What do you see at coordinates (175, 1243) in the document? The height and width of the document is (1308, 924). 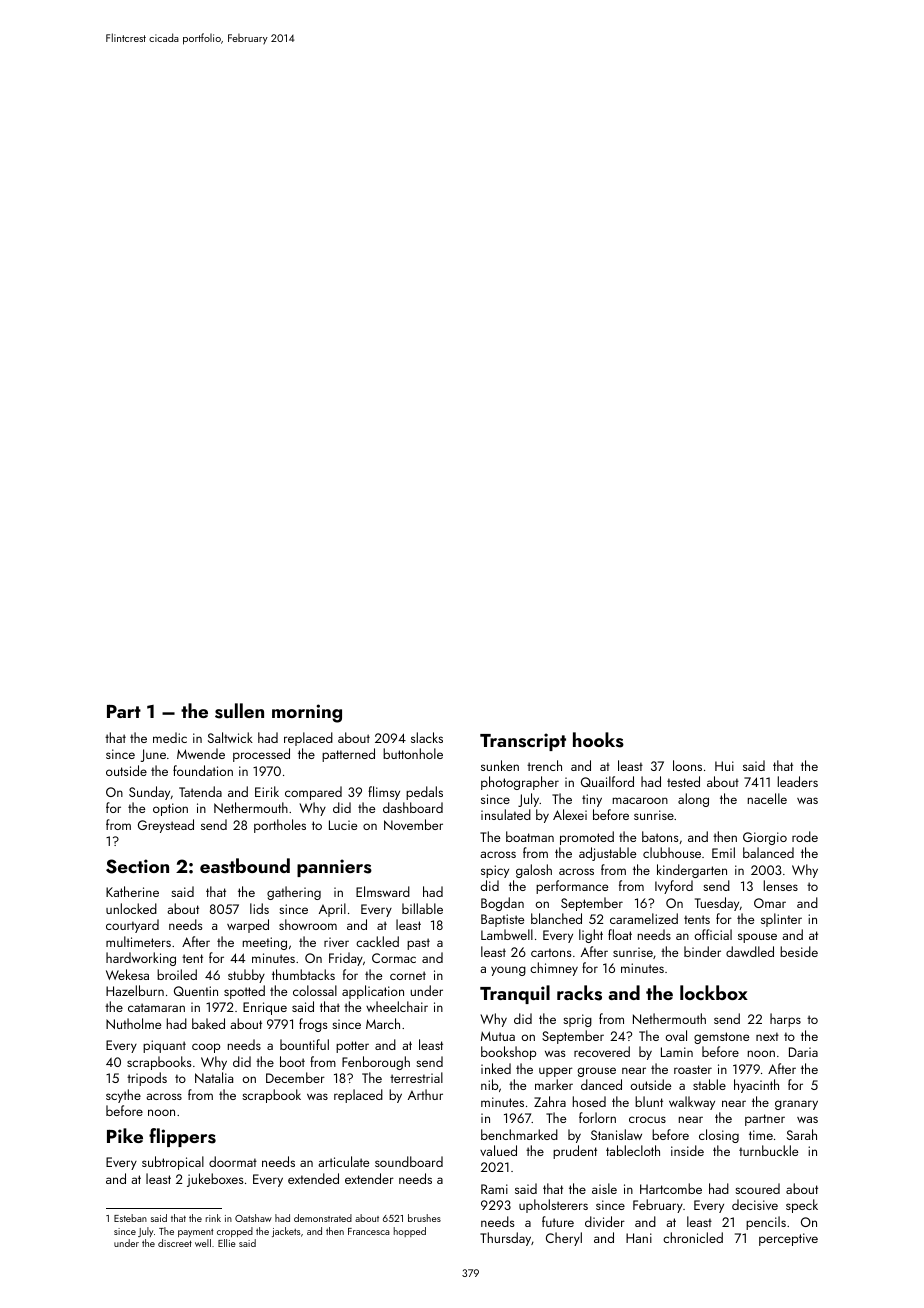 I see `discreet` at bounding box center [175, 1243].
